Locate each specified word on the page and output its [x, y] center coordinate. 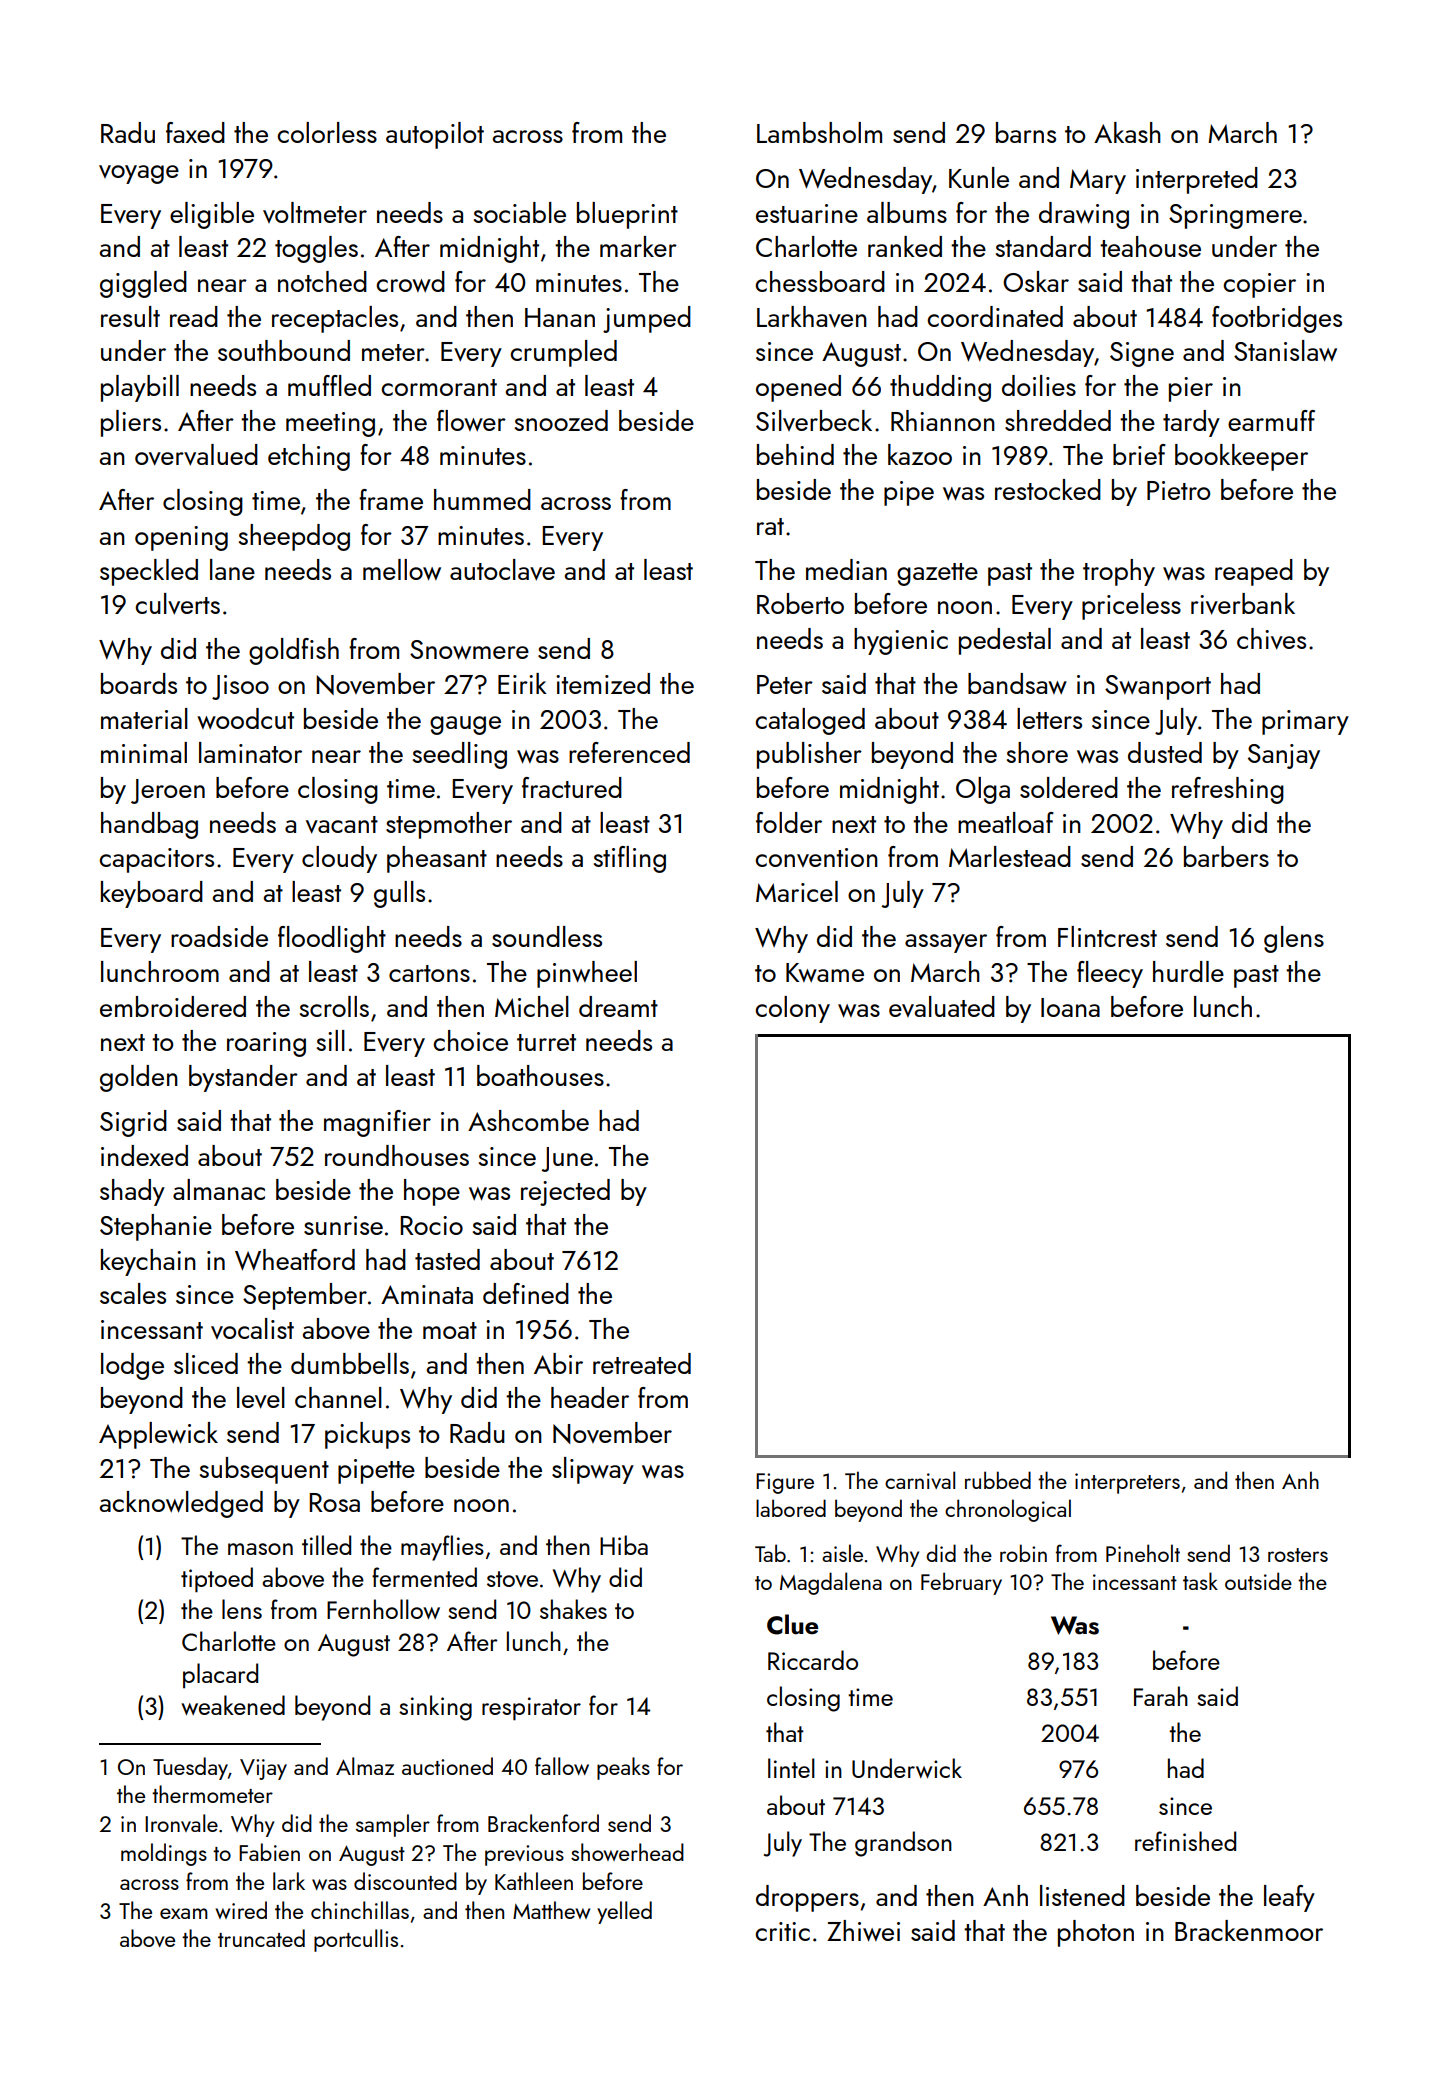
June [567, 1159]
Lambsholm [819, 132]
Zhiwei [863, 1931]
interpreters [1127, 1483]
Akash [1127, 132]
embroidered [173, 1006]
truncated [261, 1938]
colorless [327, 132]
